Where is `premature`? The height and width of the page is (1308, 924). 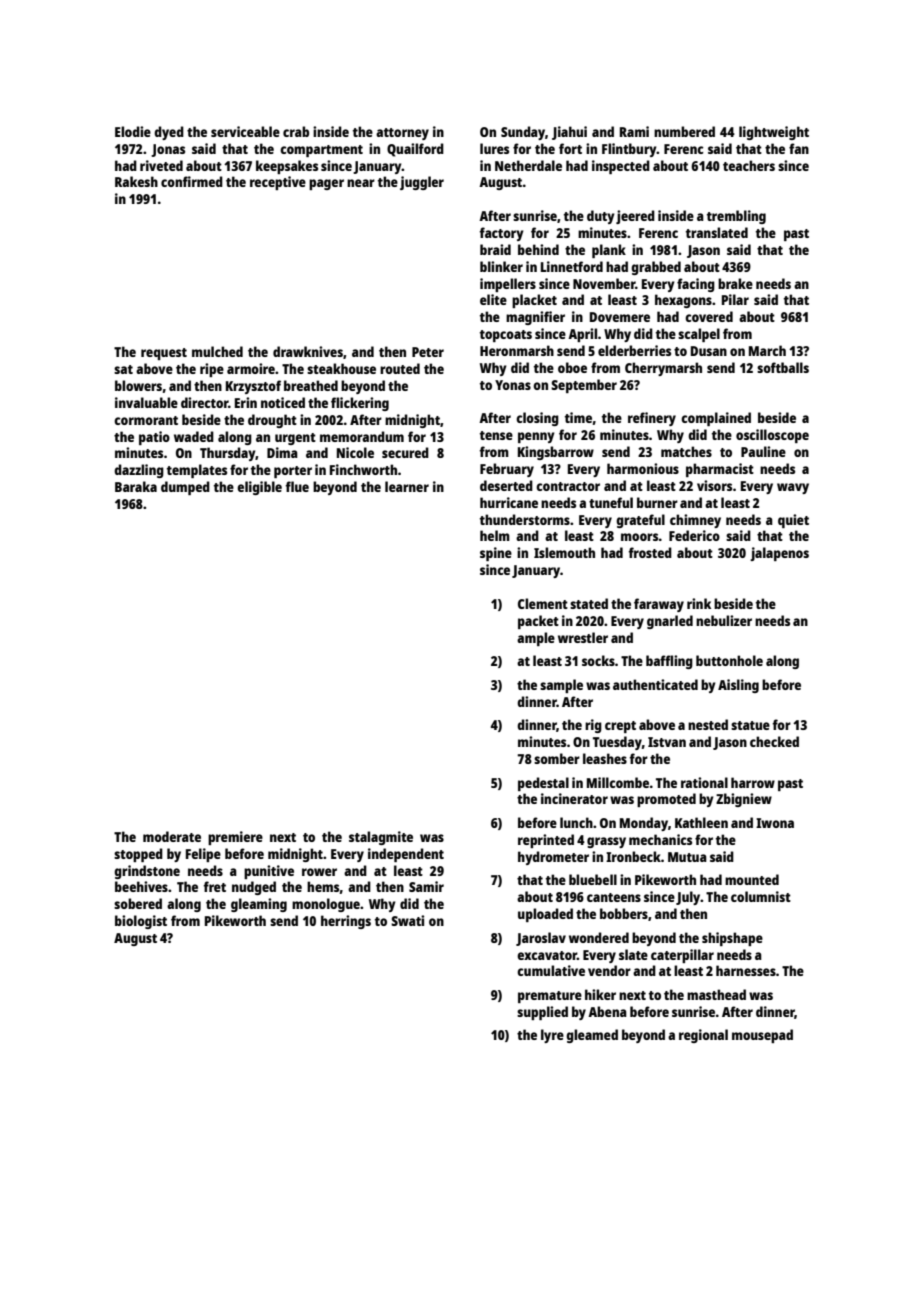 premature is located at coordinates (550, 997).
